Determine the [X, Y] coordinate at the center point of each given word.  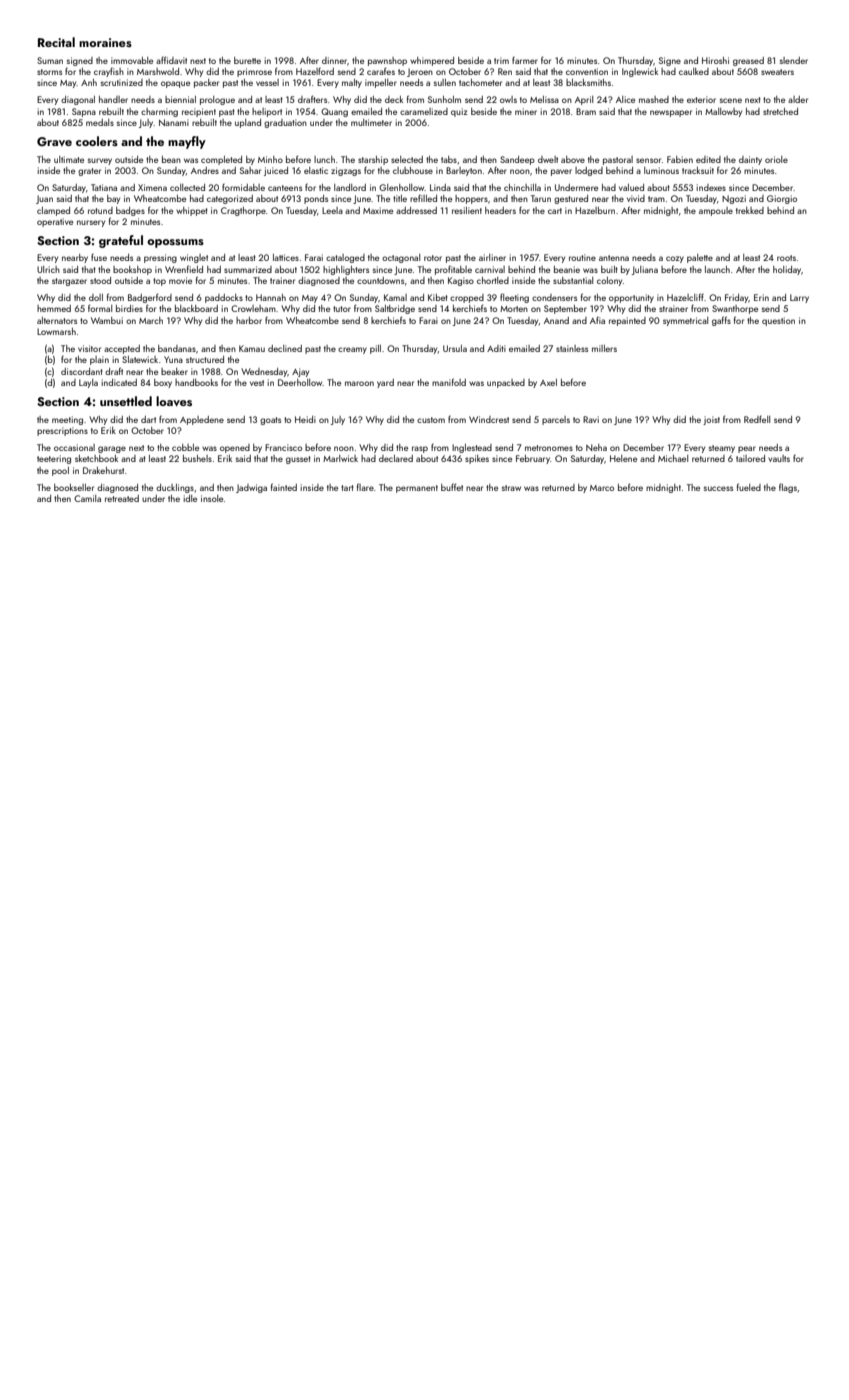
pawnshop [387, 61]
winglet [194, 258]
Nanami [174, 122]
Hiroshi [715, 60]
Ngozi [734, 199]
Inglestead [472, 448]
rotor [433, 258]
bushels [197, 458]
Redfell [757, 419]
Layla [88, 383]
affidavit [171, 60]
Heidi [305, 419]
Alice [625, 99]
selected [407, 159]
